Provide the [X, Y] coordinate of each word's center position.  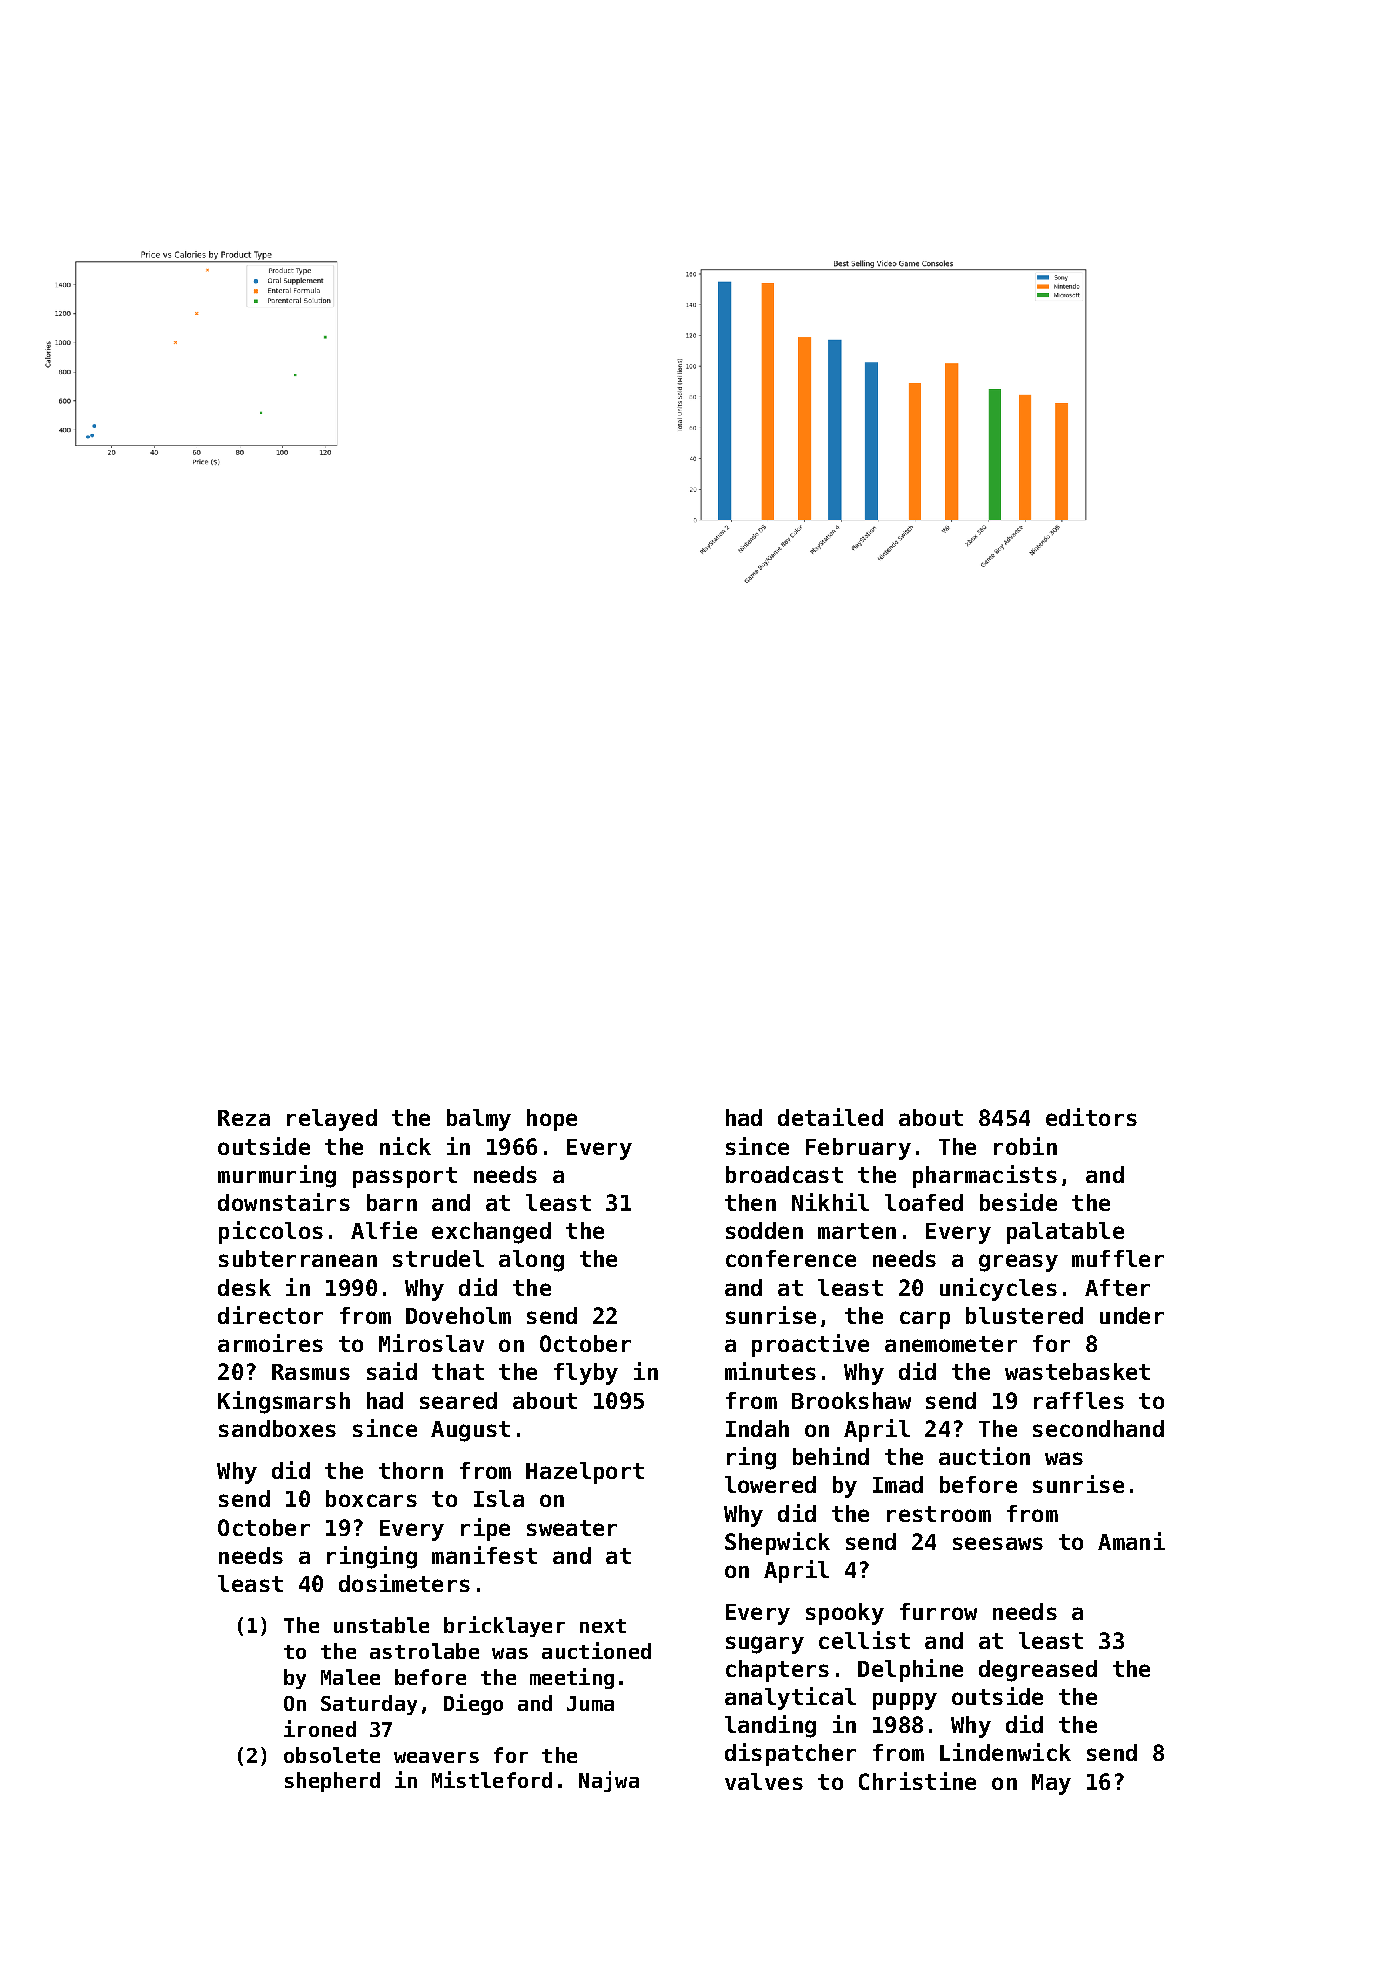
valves [764, 1781]
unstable [381, 1625]
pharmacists [985, 1176]
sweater [572, 1528]
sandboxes [277, 1428]
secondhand [1098, 1428]
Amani [1131, 1541]
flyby [586, 1374]
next [603, 1626]
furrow [938, 1611]
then [750, 1202]
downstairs [284, 1202]
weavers [436, 1757]
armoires [270, 1343]
